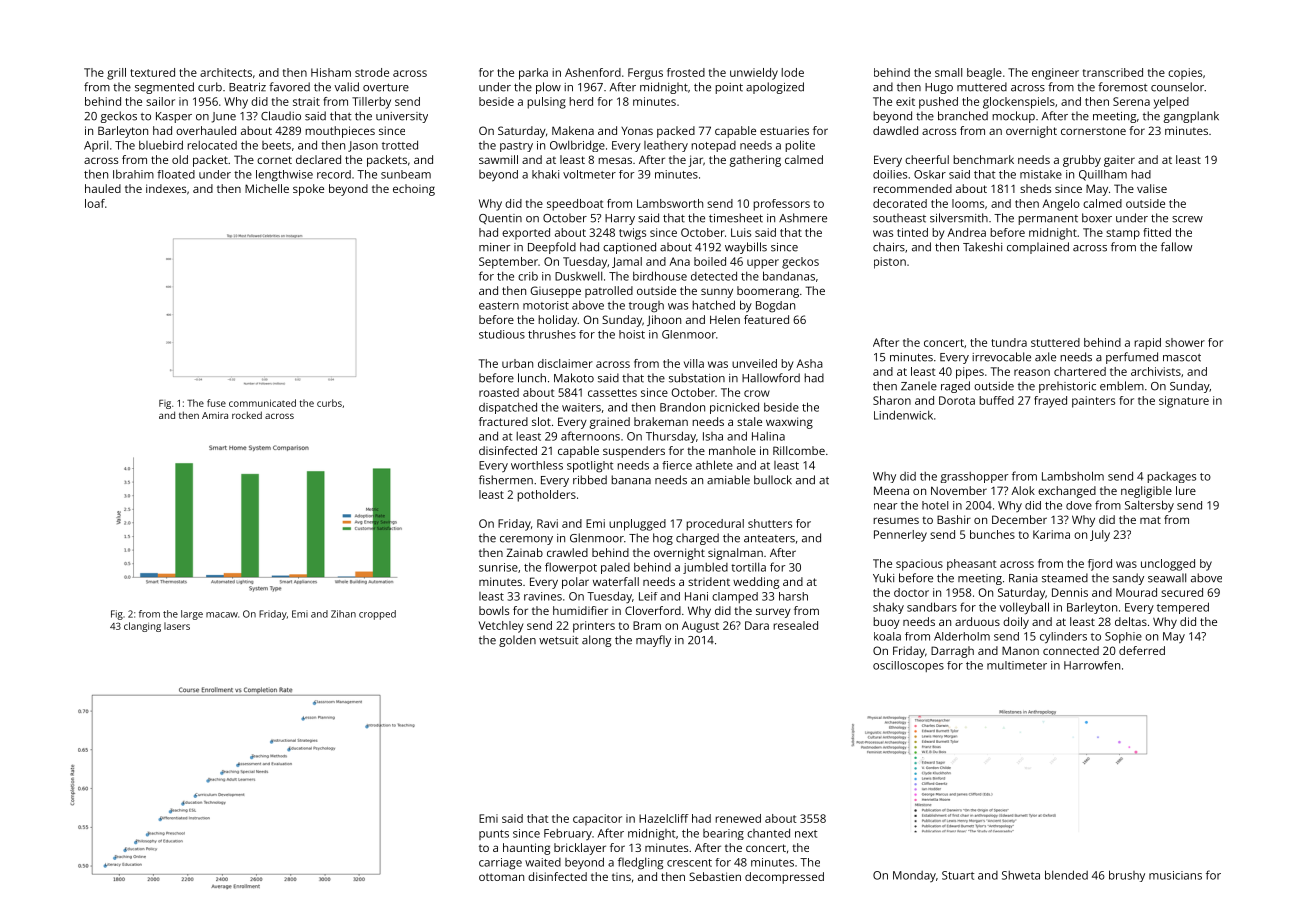 The image size is (1308, 924). What do you see at coordinates (755, 161) in the screenshot?
I see `gathering` at bounding box center [755, 161].
